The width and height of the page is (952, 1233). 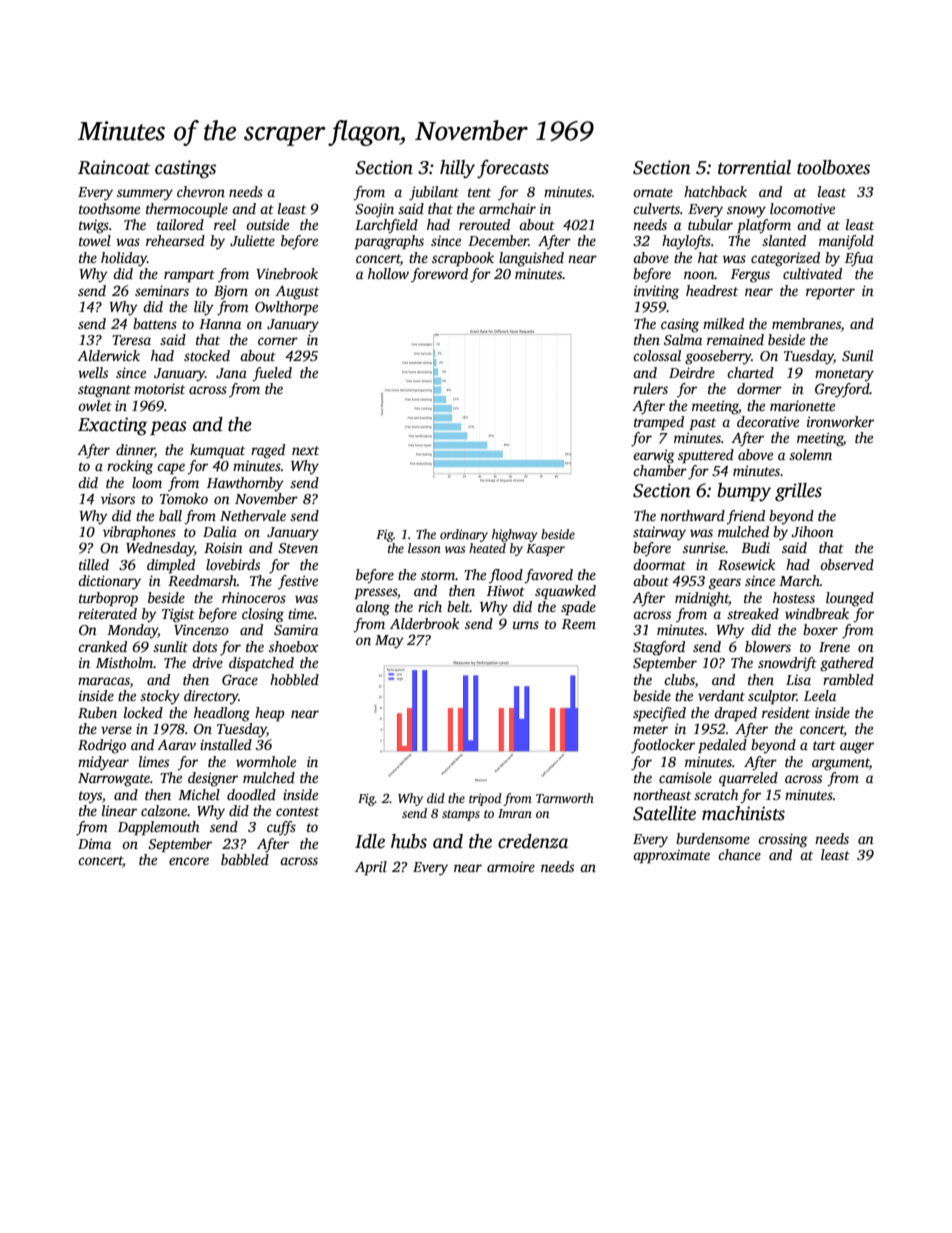 I want to click on Tarnworth, so click(x=565, y=798).
